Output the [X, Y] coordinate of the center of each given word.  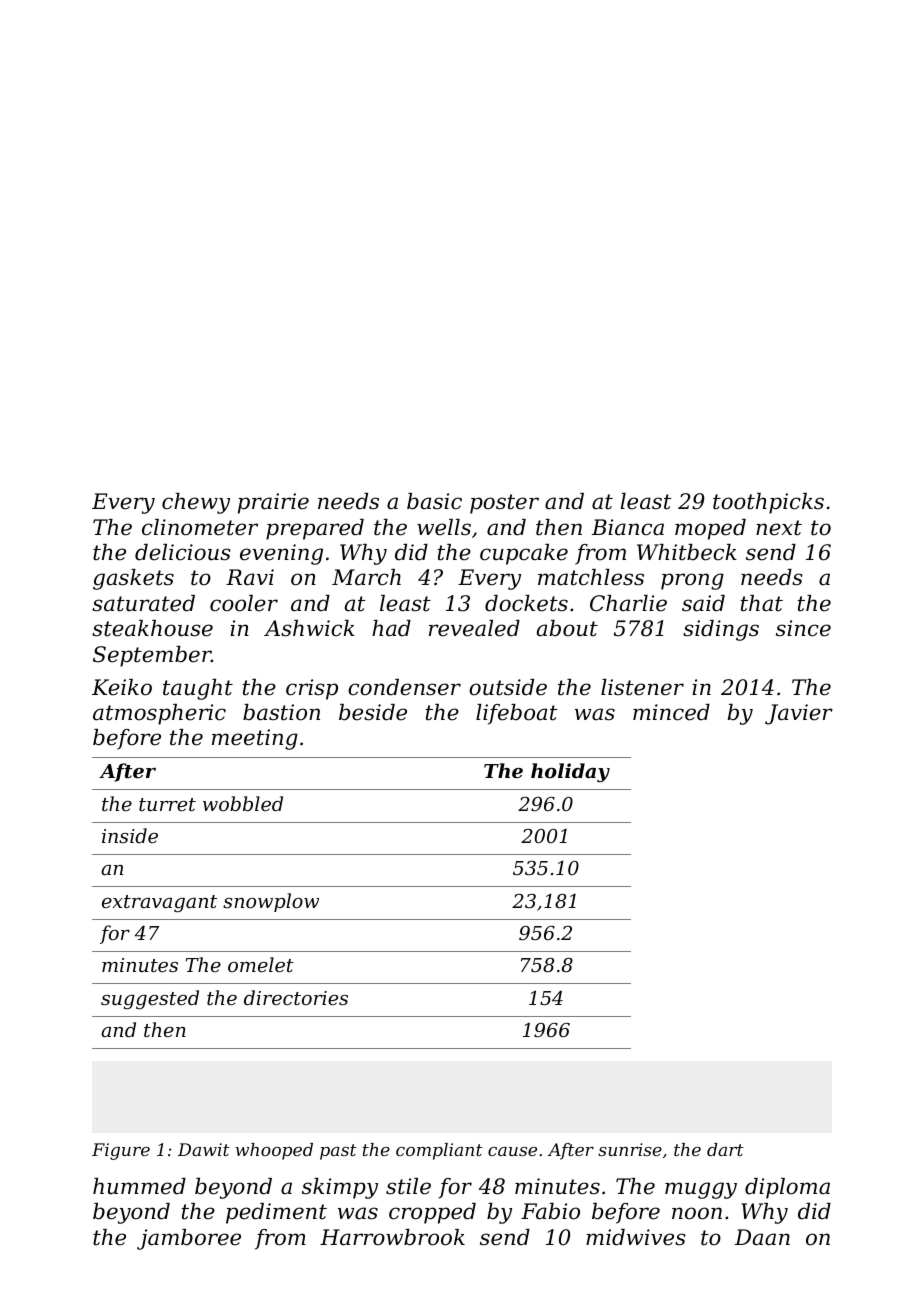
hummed [139, 1186]
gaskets [133, 579]
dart [725, 1149]
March [366, 577]
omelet [261, 964]
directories [296, 997]
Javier [799, 714]
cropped [432, 1213]
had [391, 628]
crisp [312, 689]
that [762, 603]
